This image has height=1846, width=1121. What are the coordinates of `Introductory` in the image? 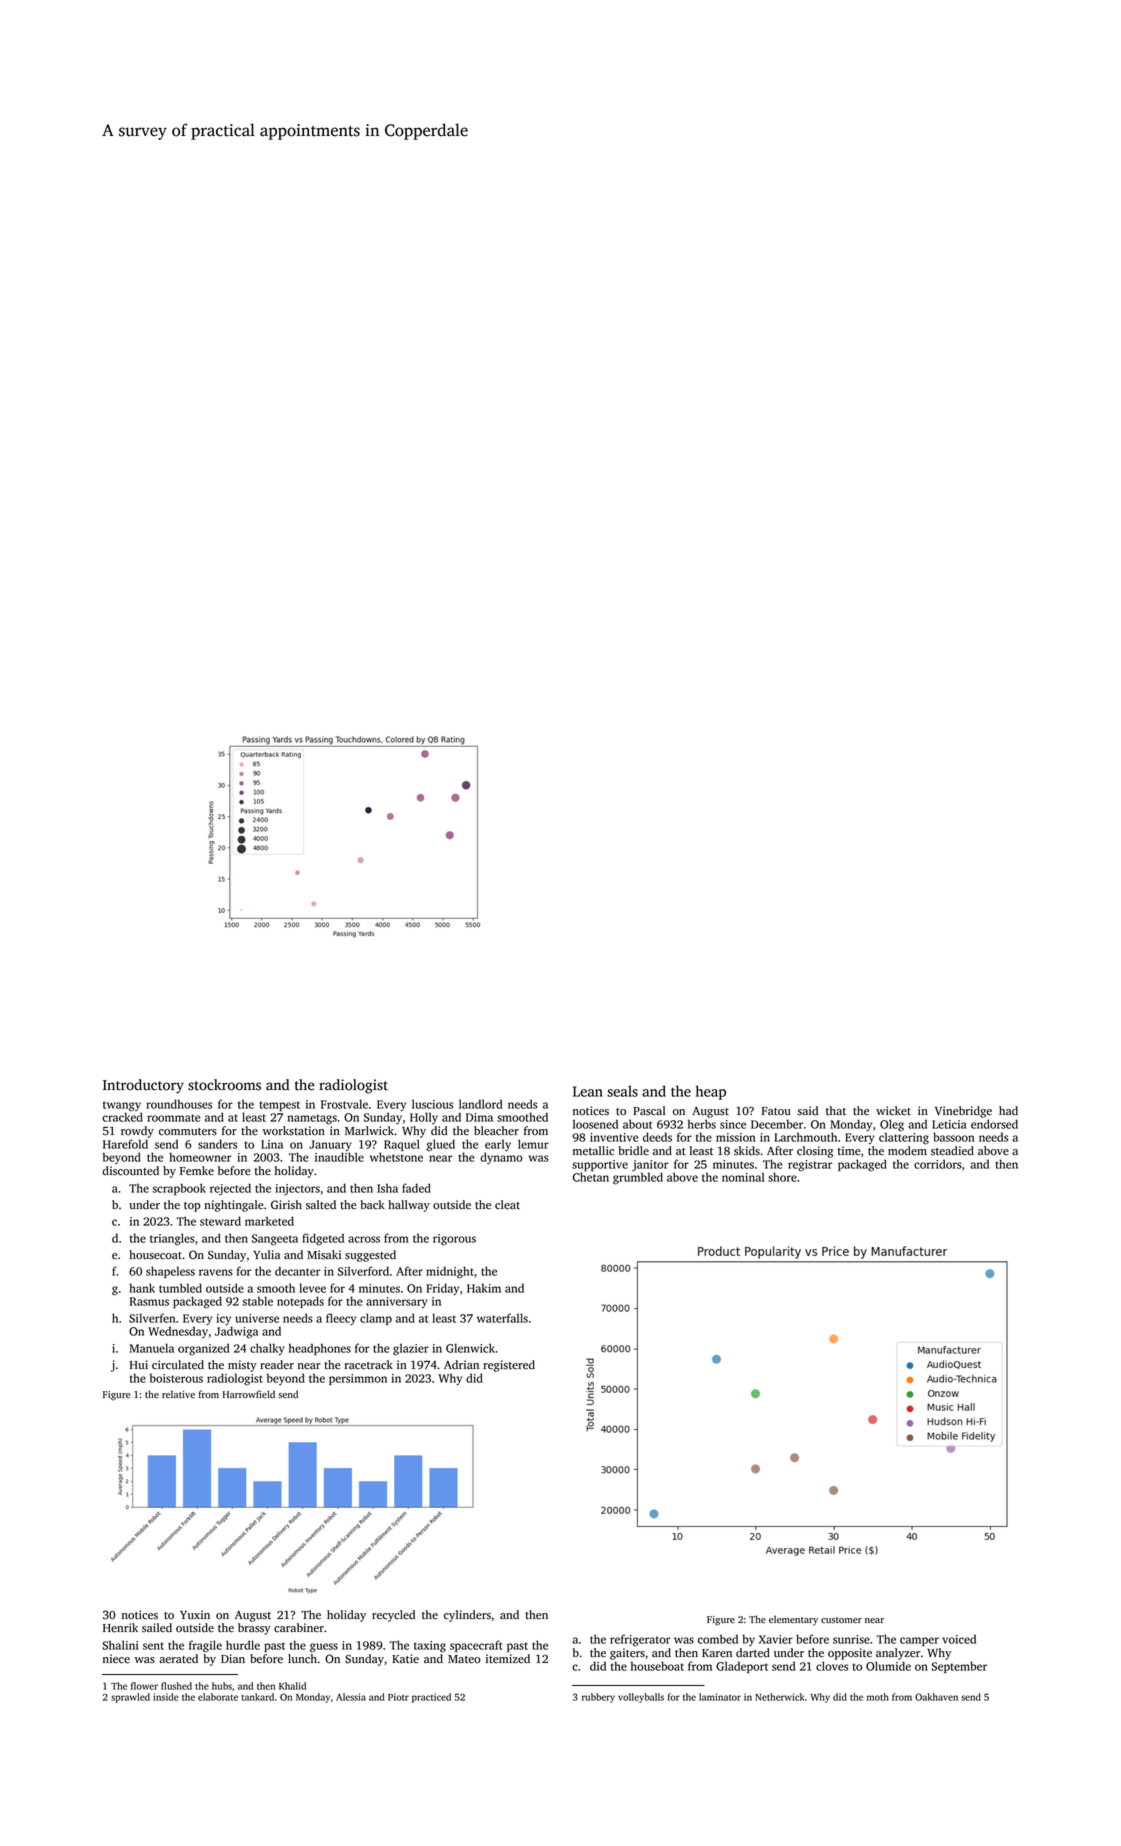 It's located at (143, 1086).
